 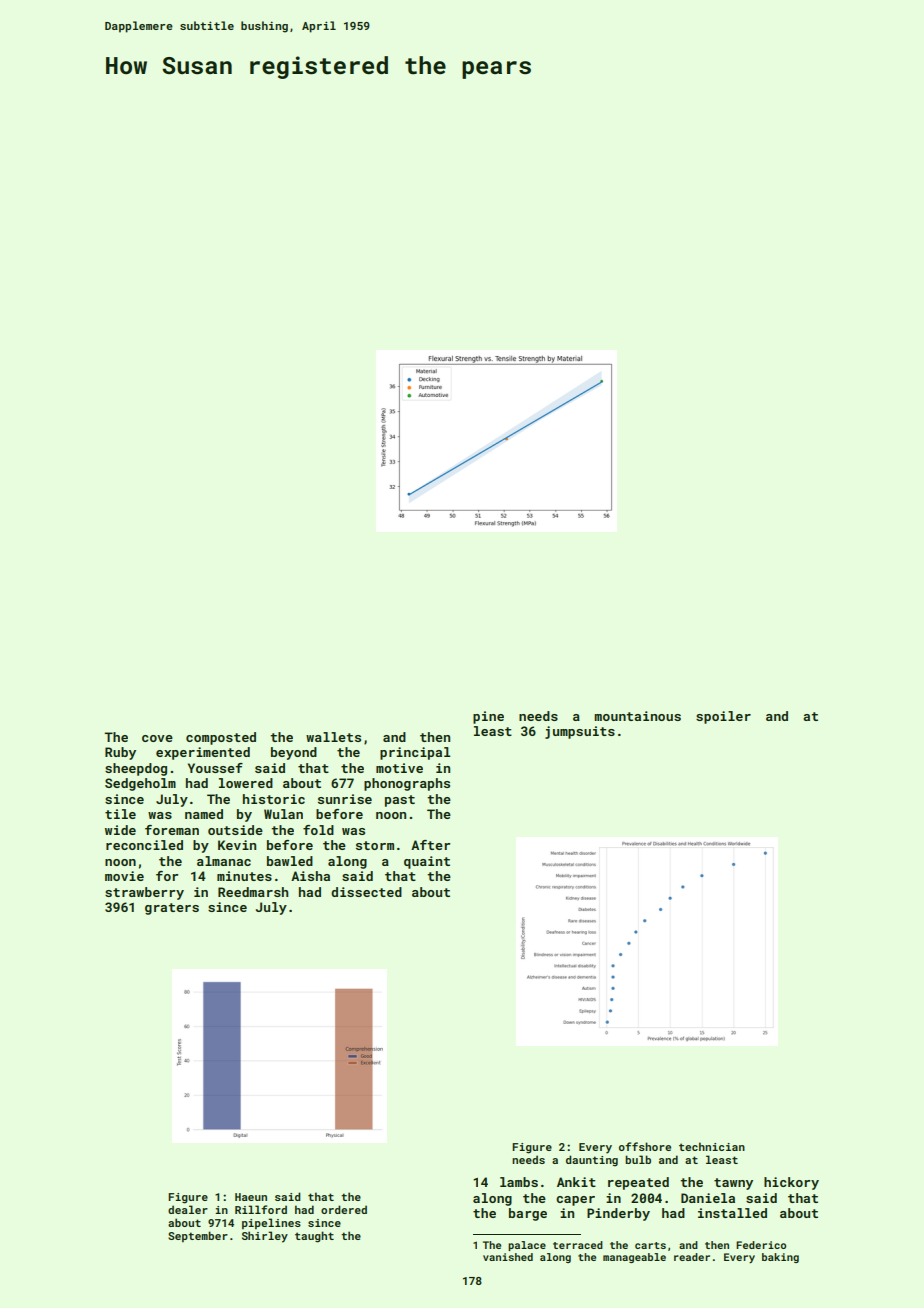 What do you see at coordinates (645, 1146) in the document?
I see `offshore` at bounding box center [645, 1146].
